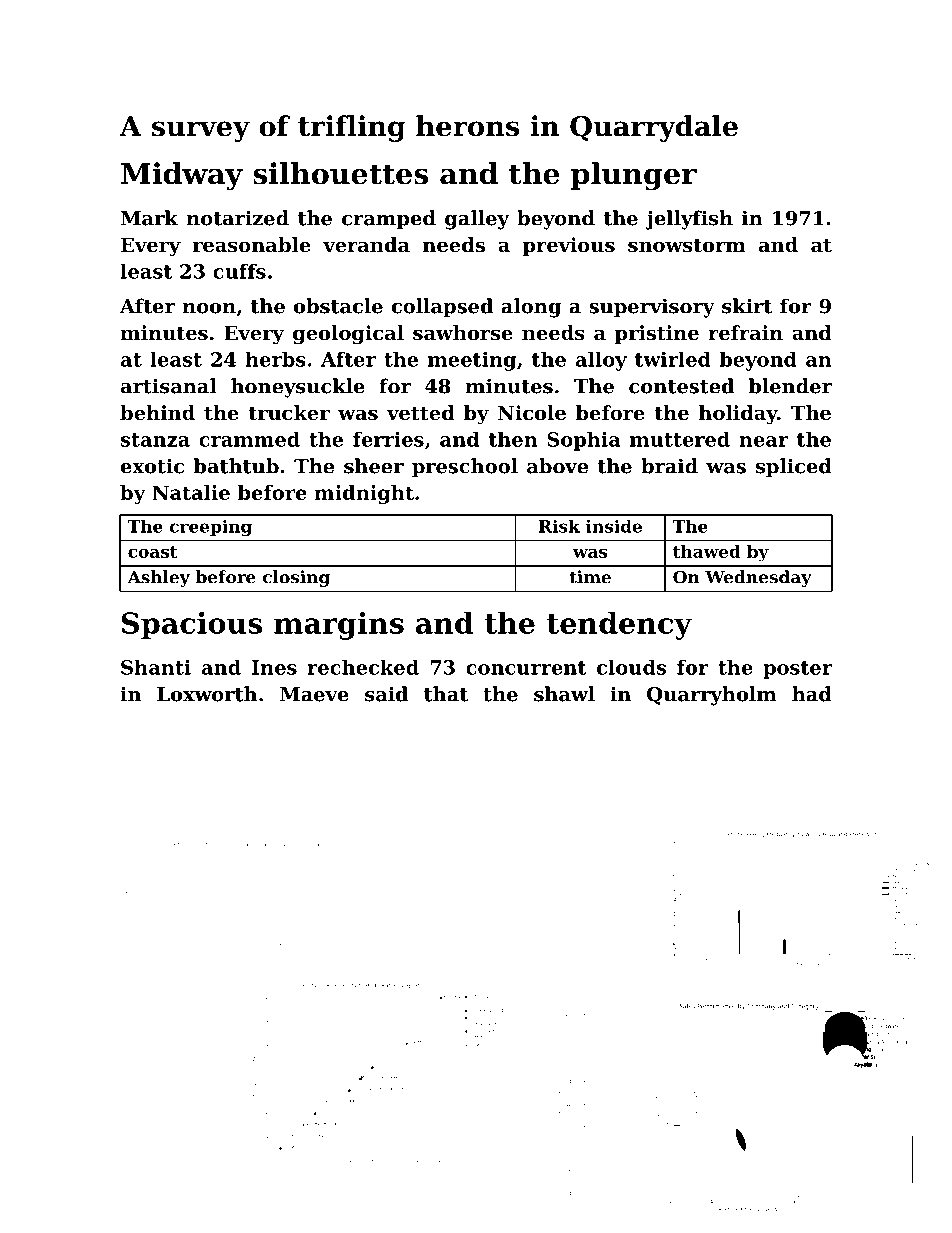  I want to click on along, so click(531, 308).
